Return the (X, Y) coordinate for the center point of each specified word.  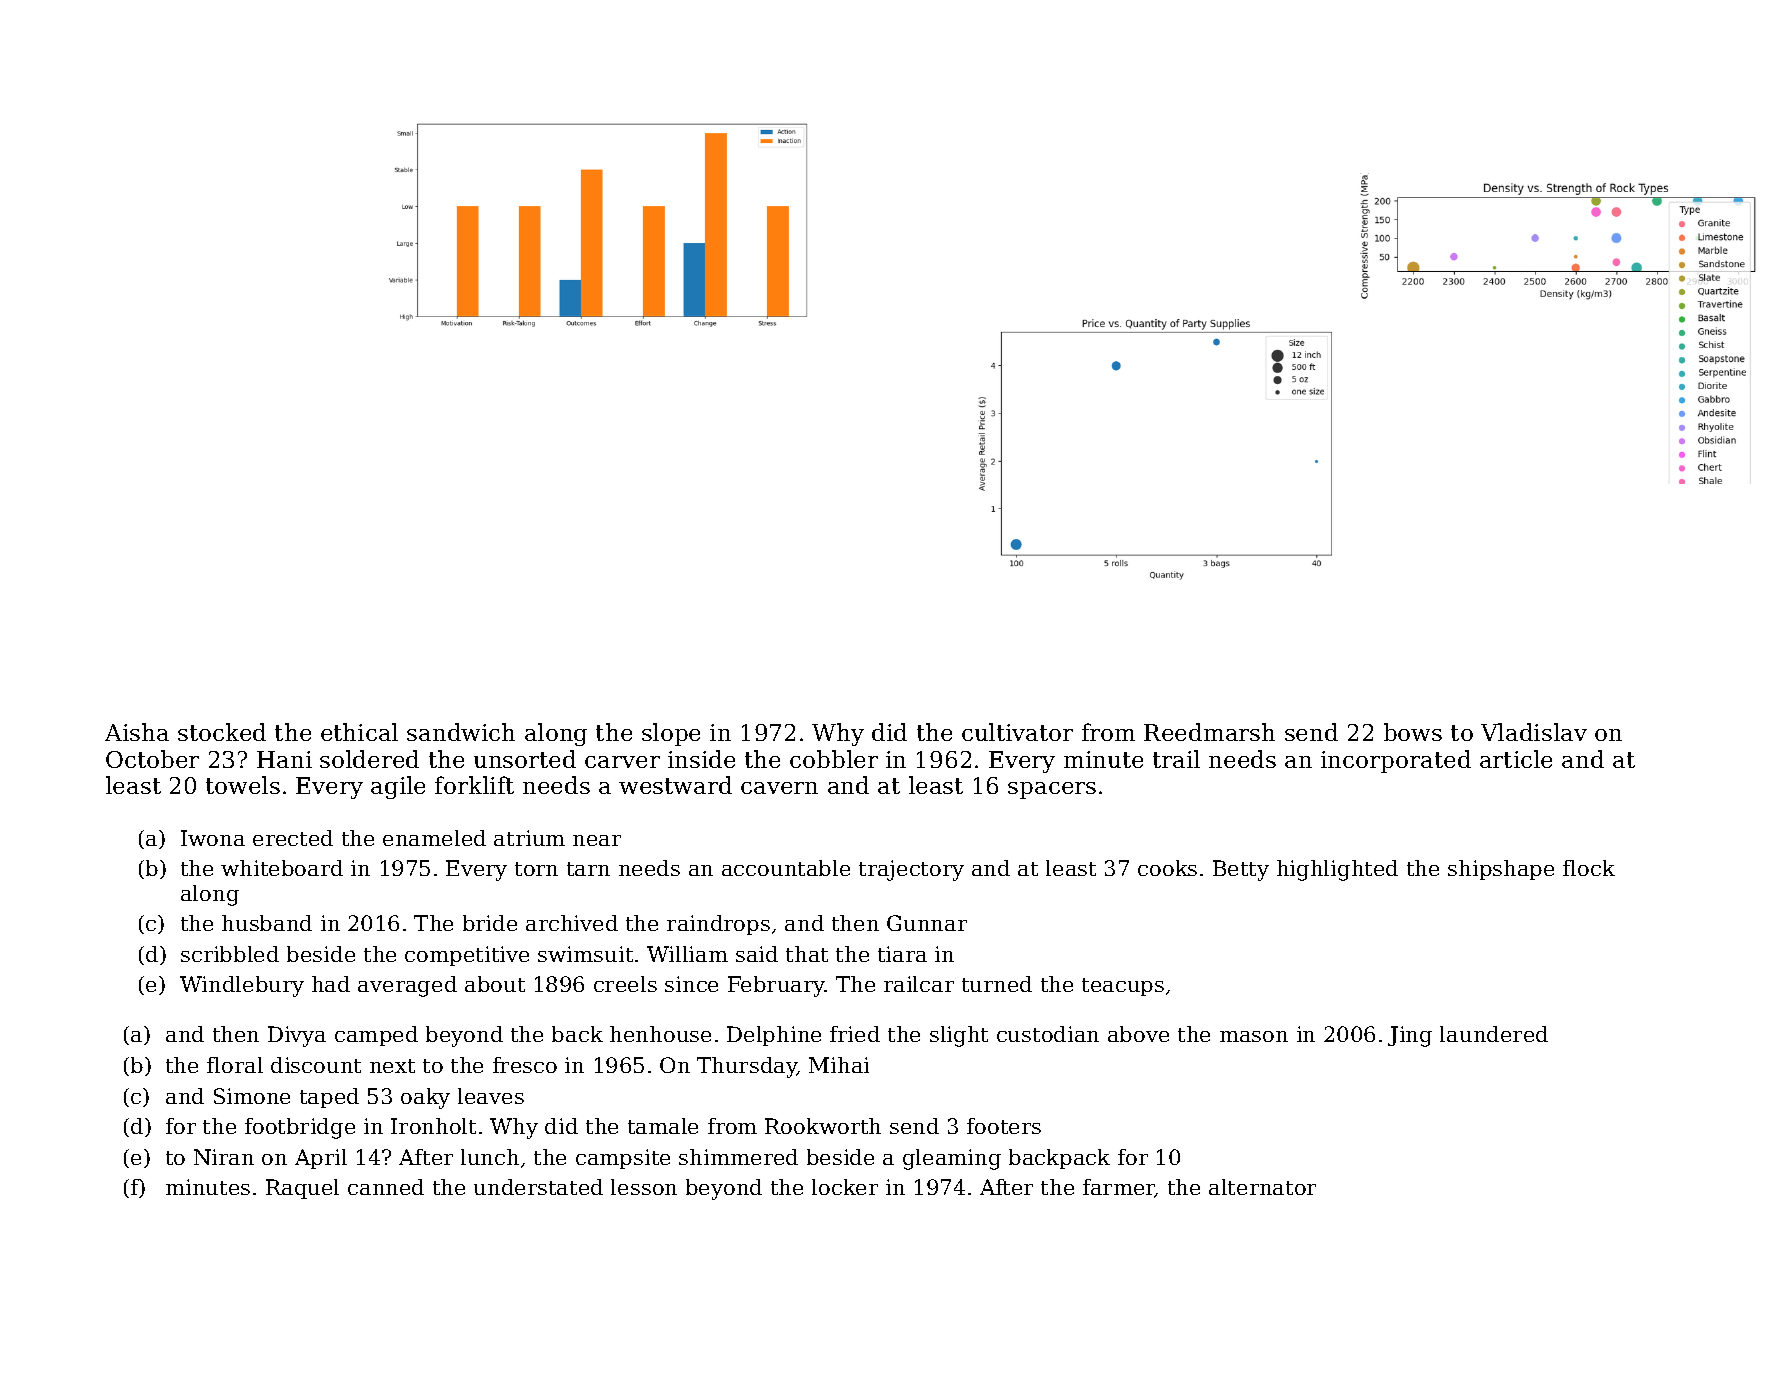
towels (243, 785)
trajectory (911, 870)
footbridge (300, 1128)
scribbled (230, 954)
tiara (902, 954)
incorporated (1396, 761)
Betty (1241, 870)
